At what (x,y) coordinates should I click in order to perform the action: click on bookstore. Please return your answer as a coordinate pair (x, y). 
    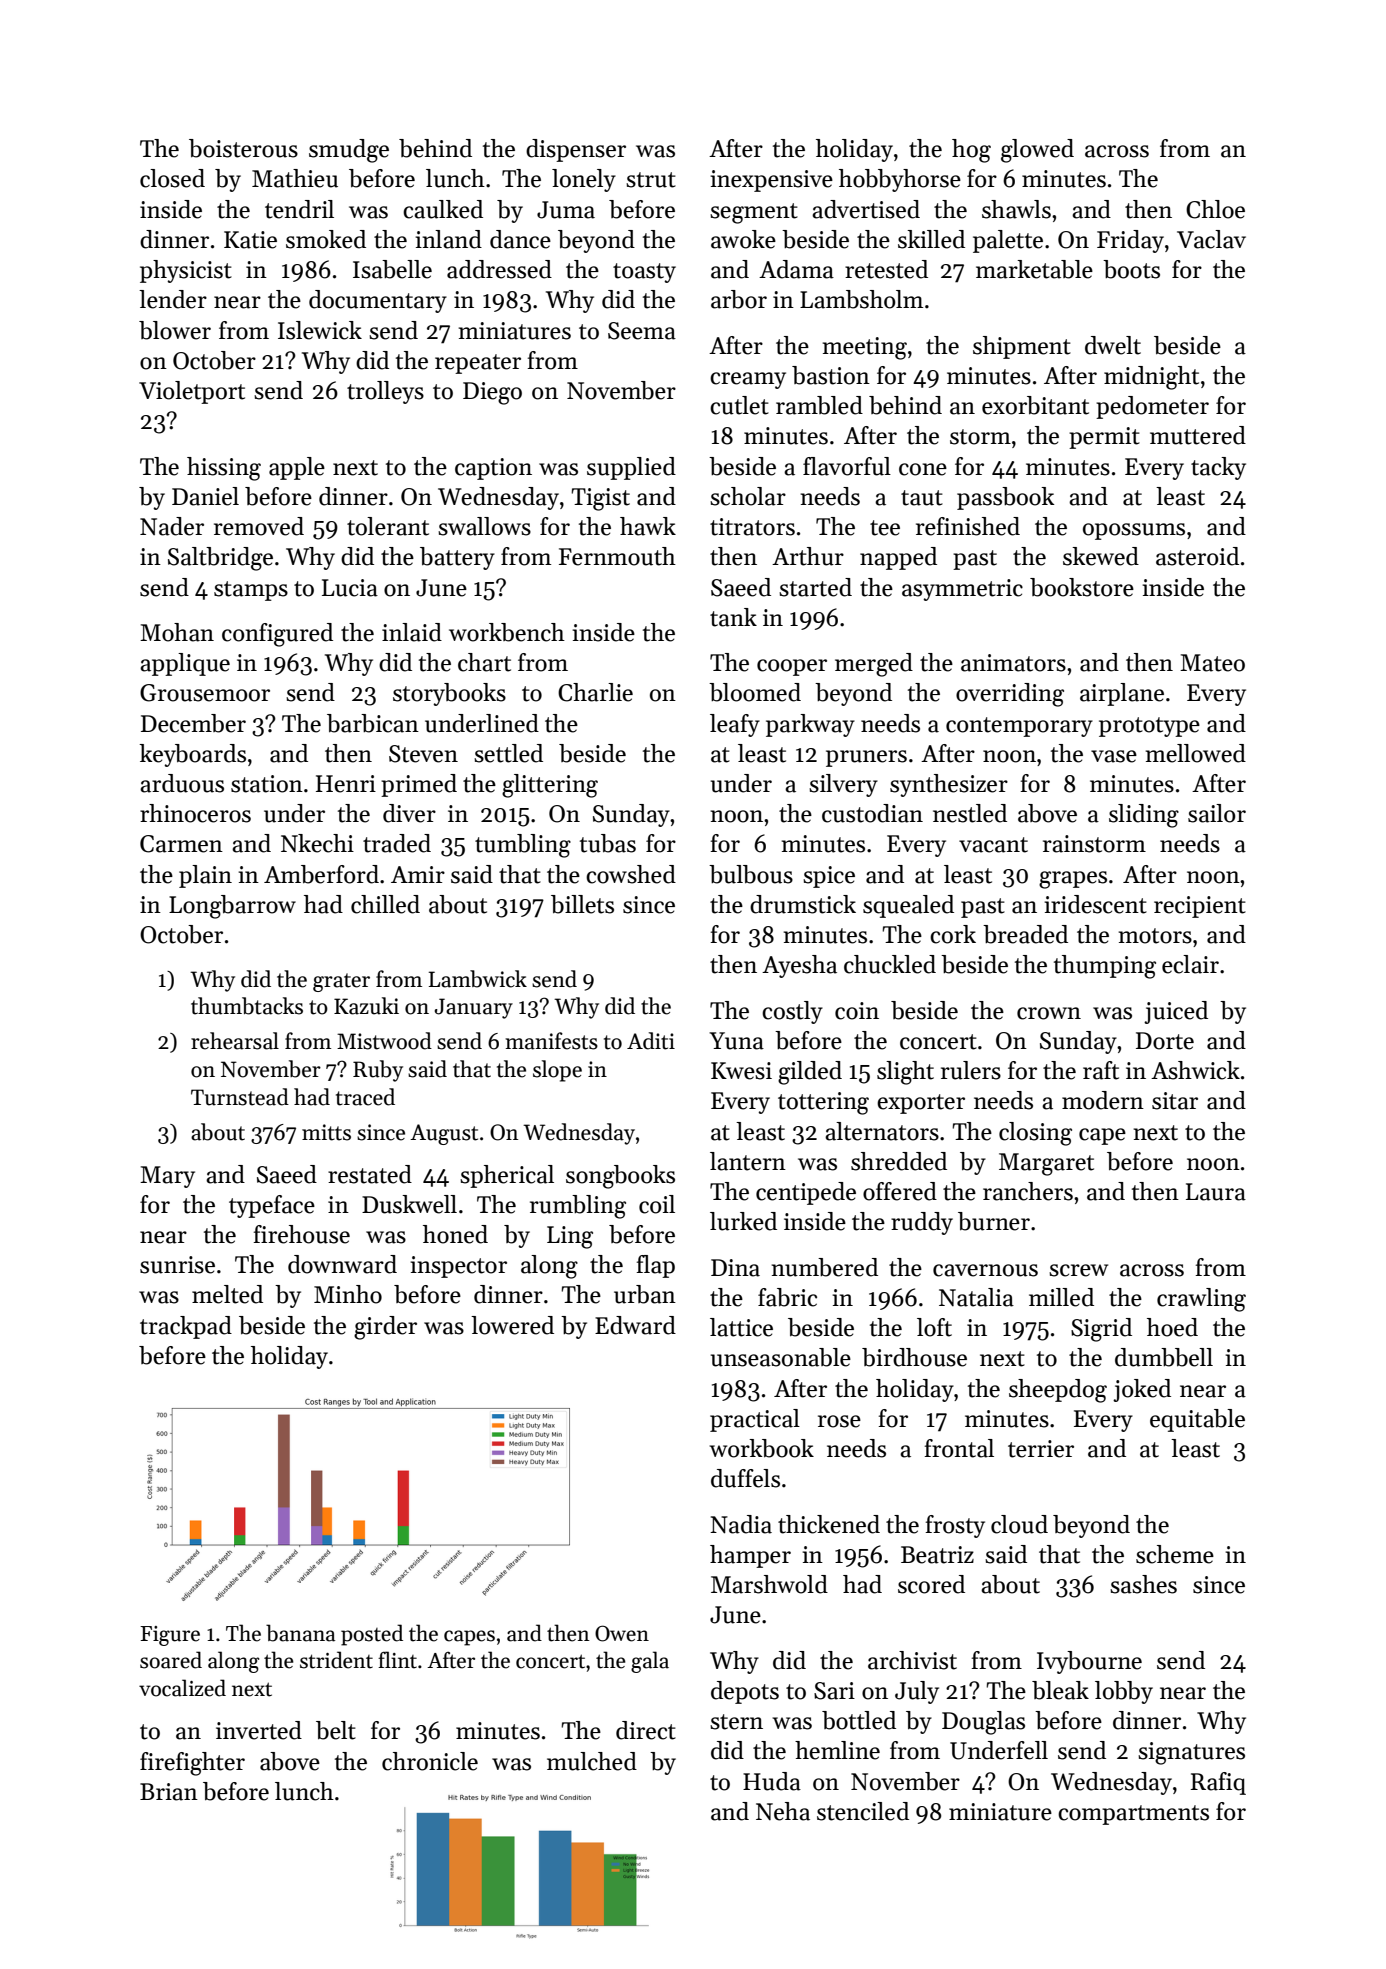
    Looking at the image, I should click on (1082, 587).
